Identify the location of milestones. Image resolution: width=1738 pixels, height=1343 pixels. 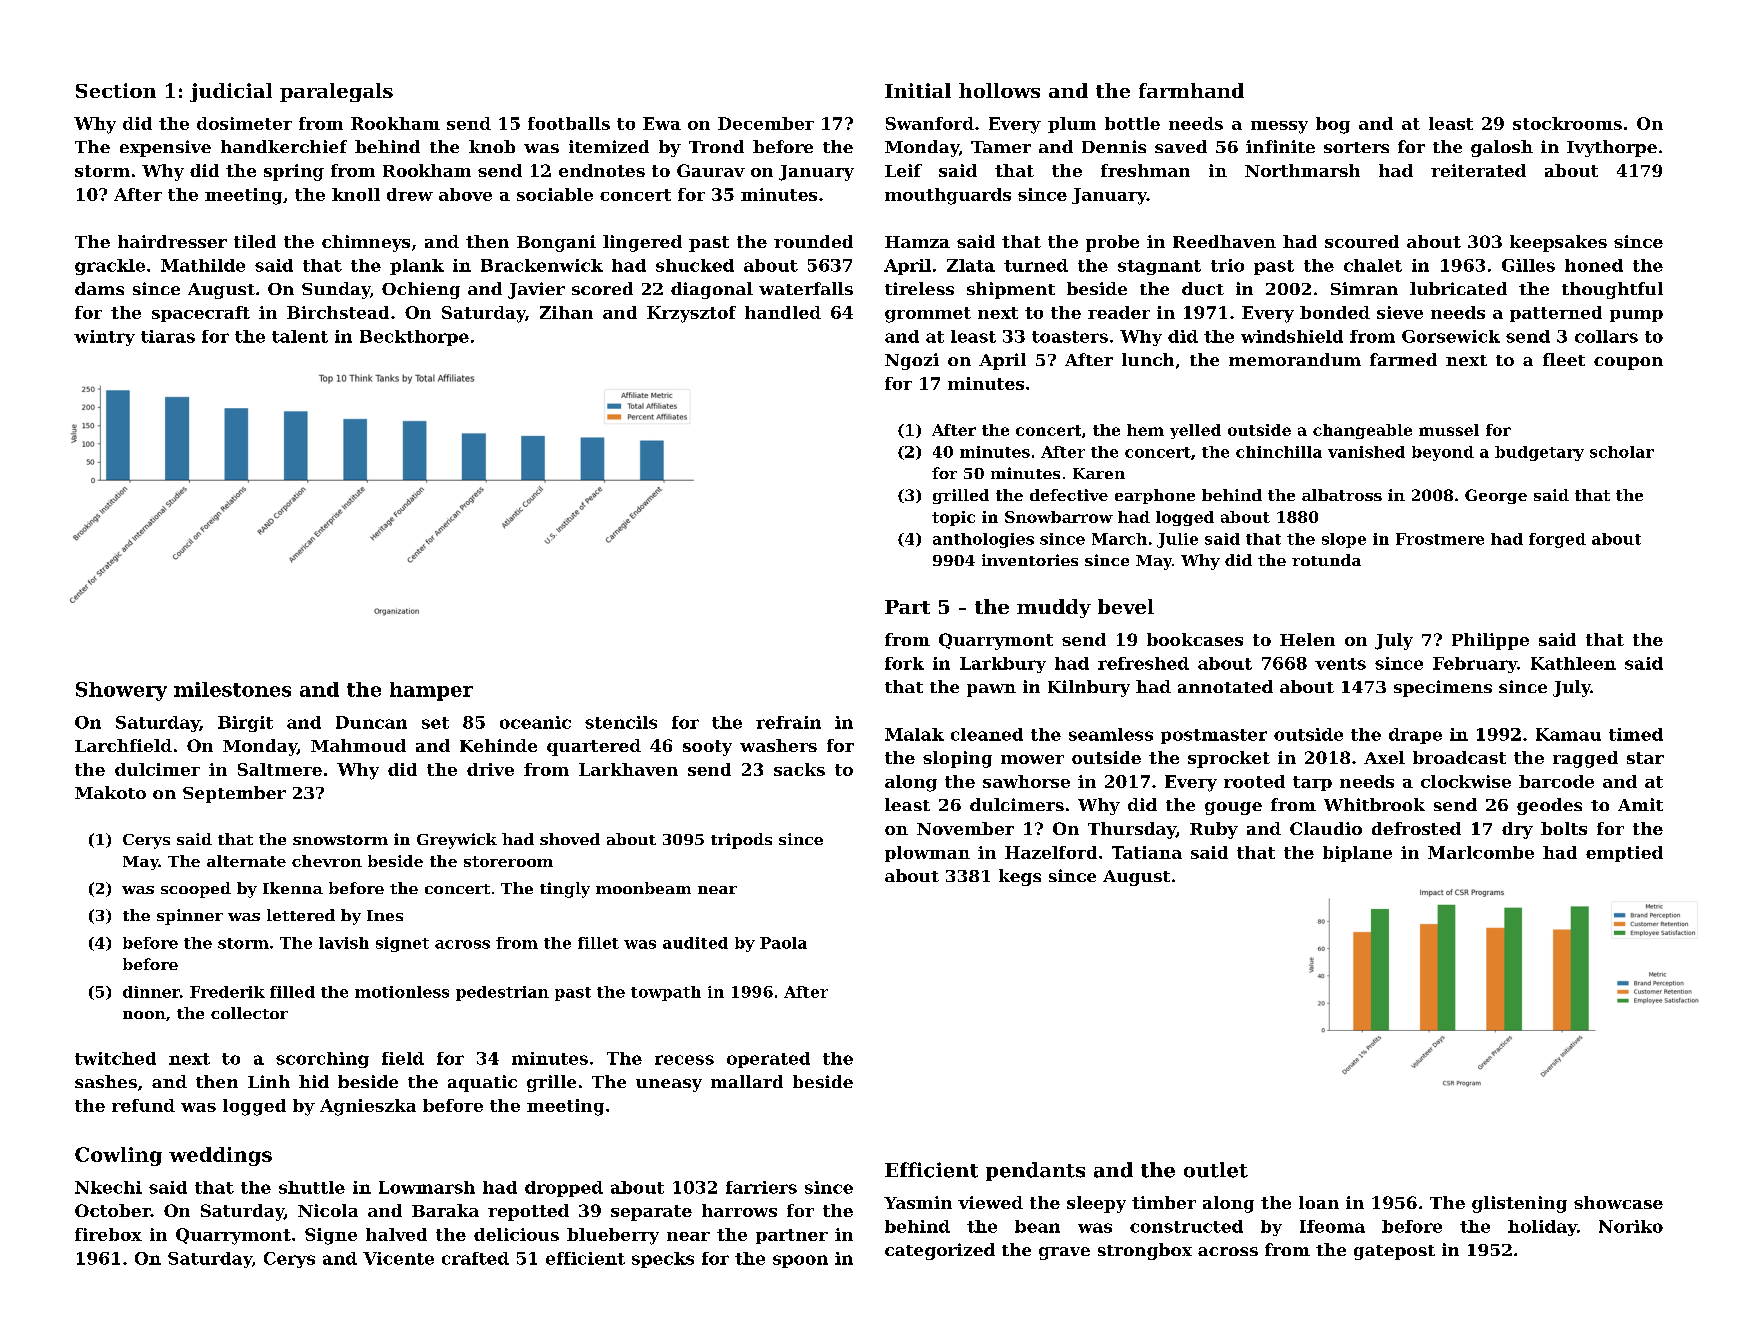
(232, 689).
